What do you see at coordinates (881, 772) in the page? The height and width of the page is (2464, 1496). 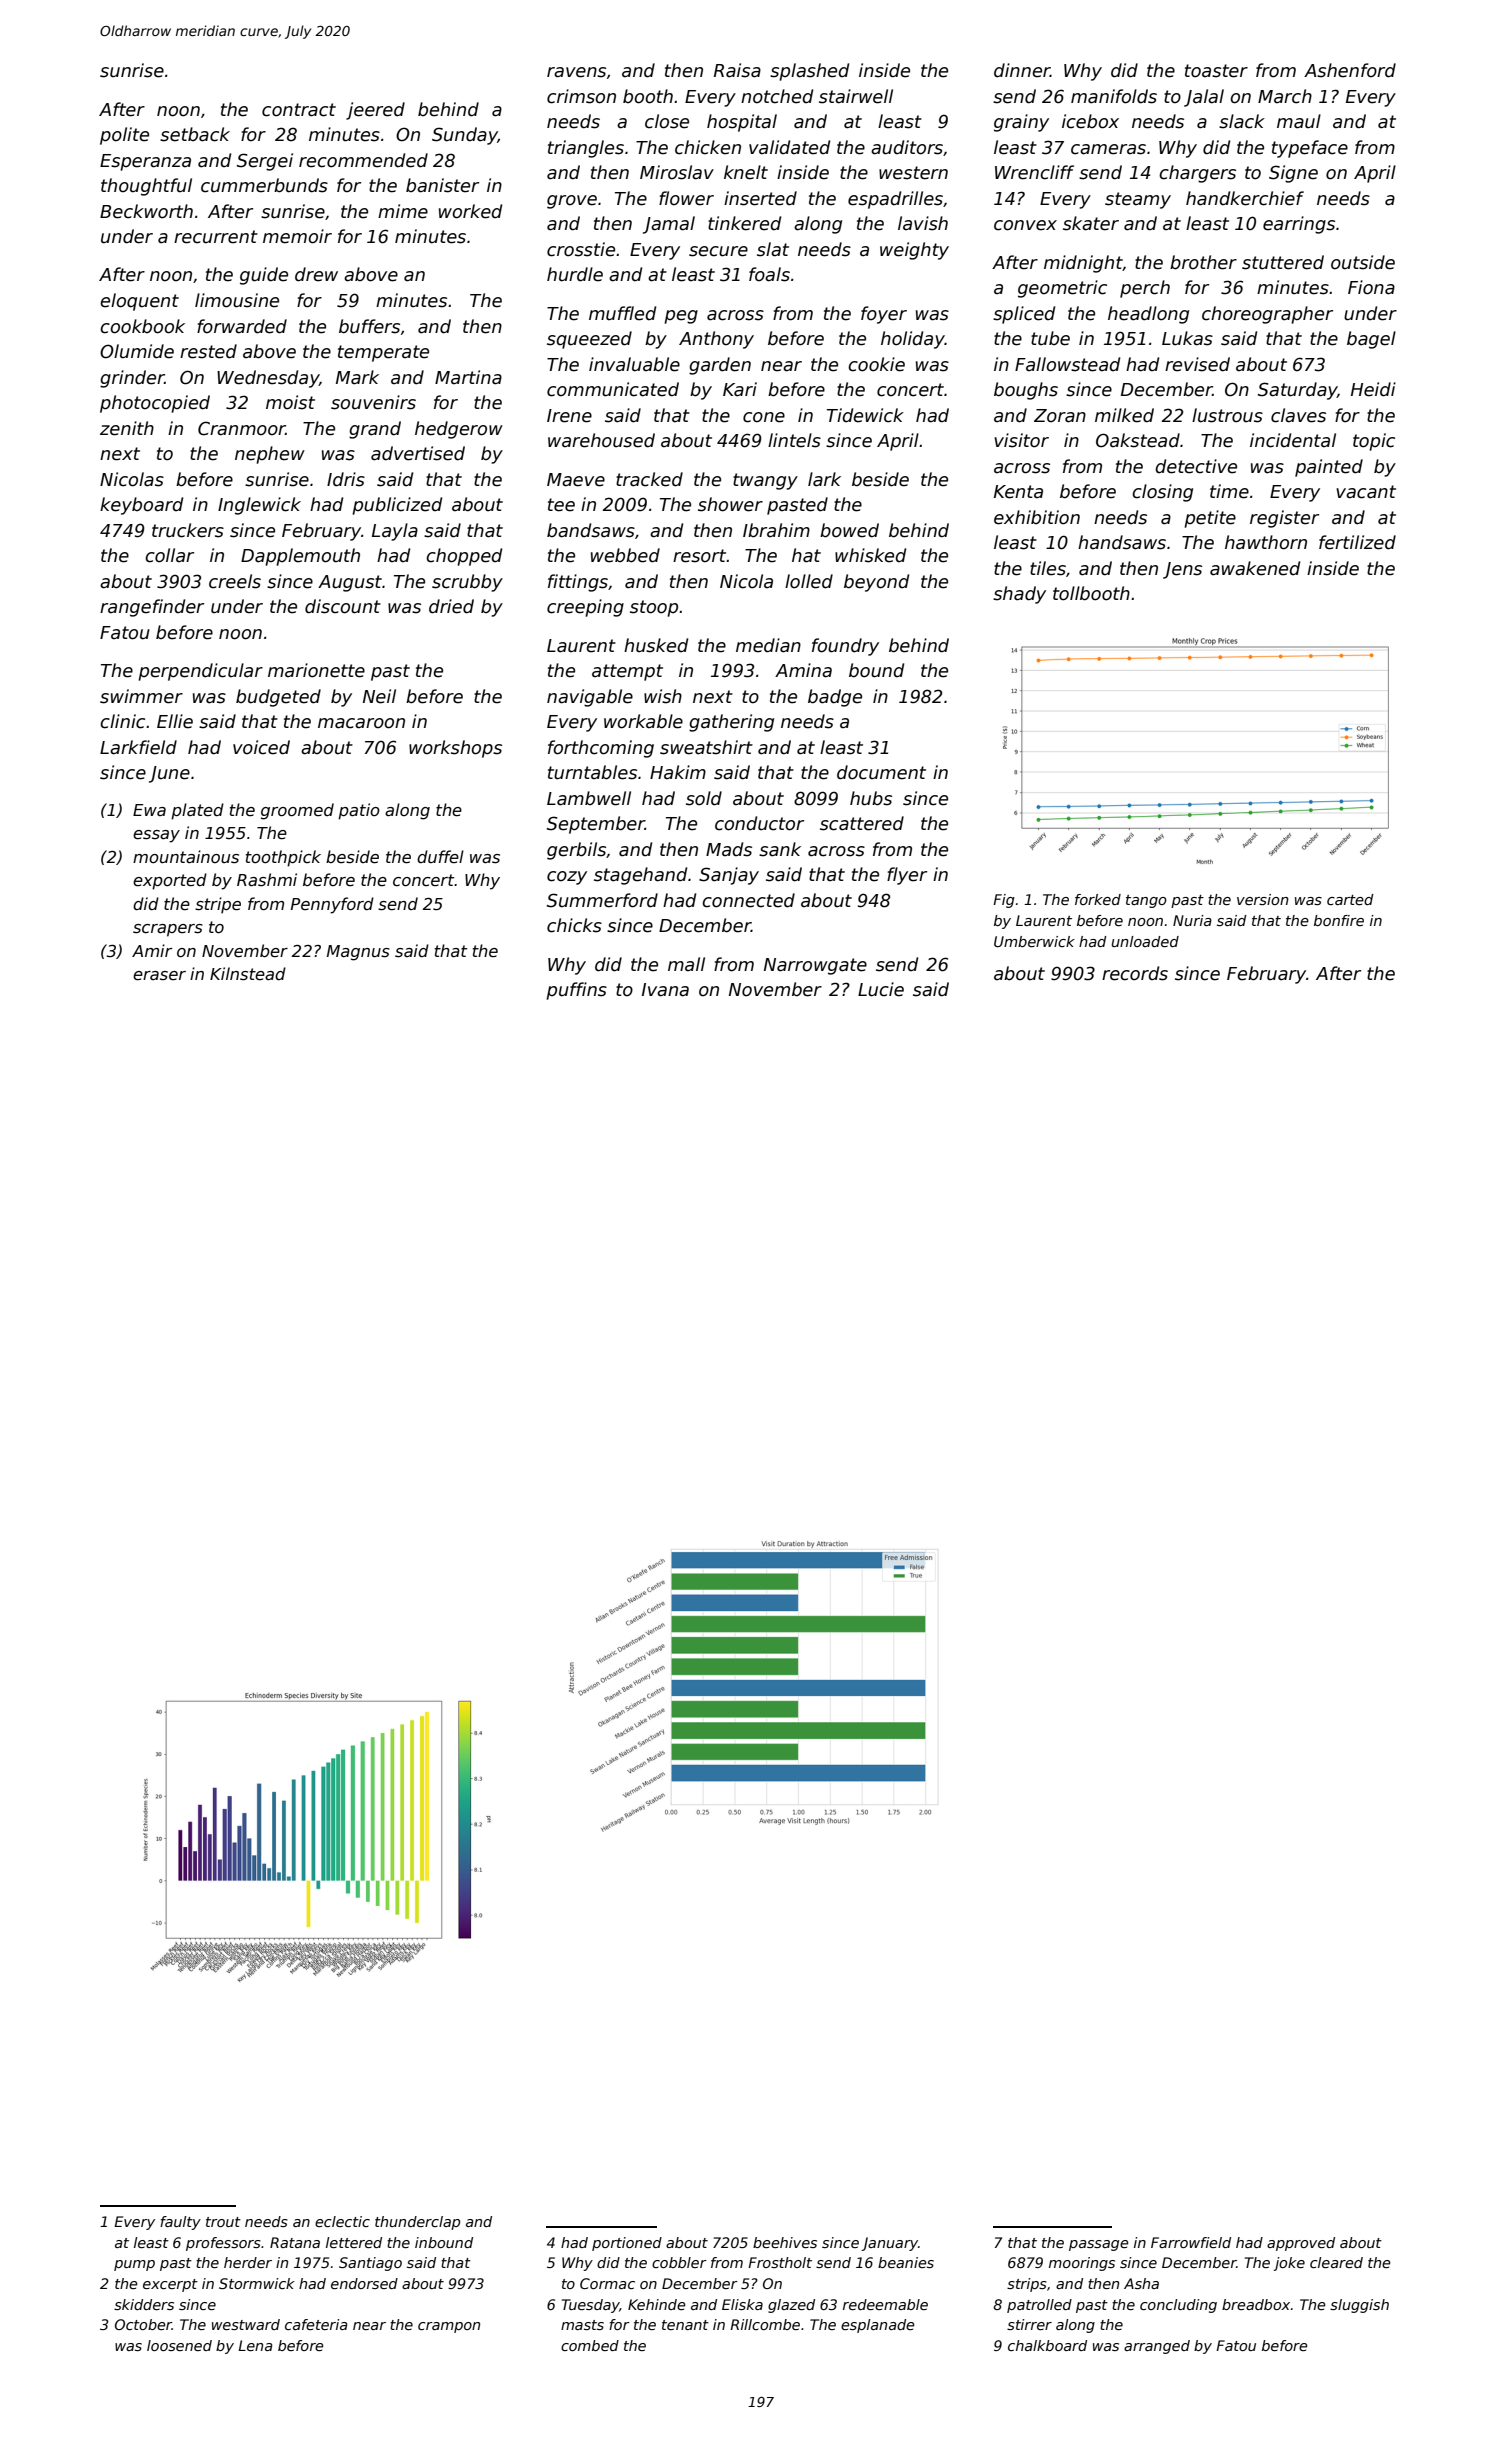 I see `document` at bounding box center [881, 772].
